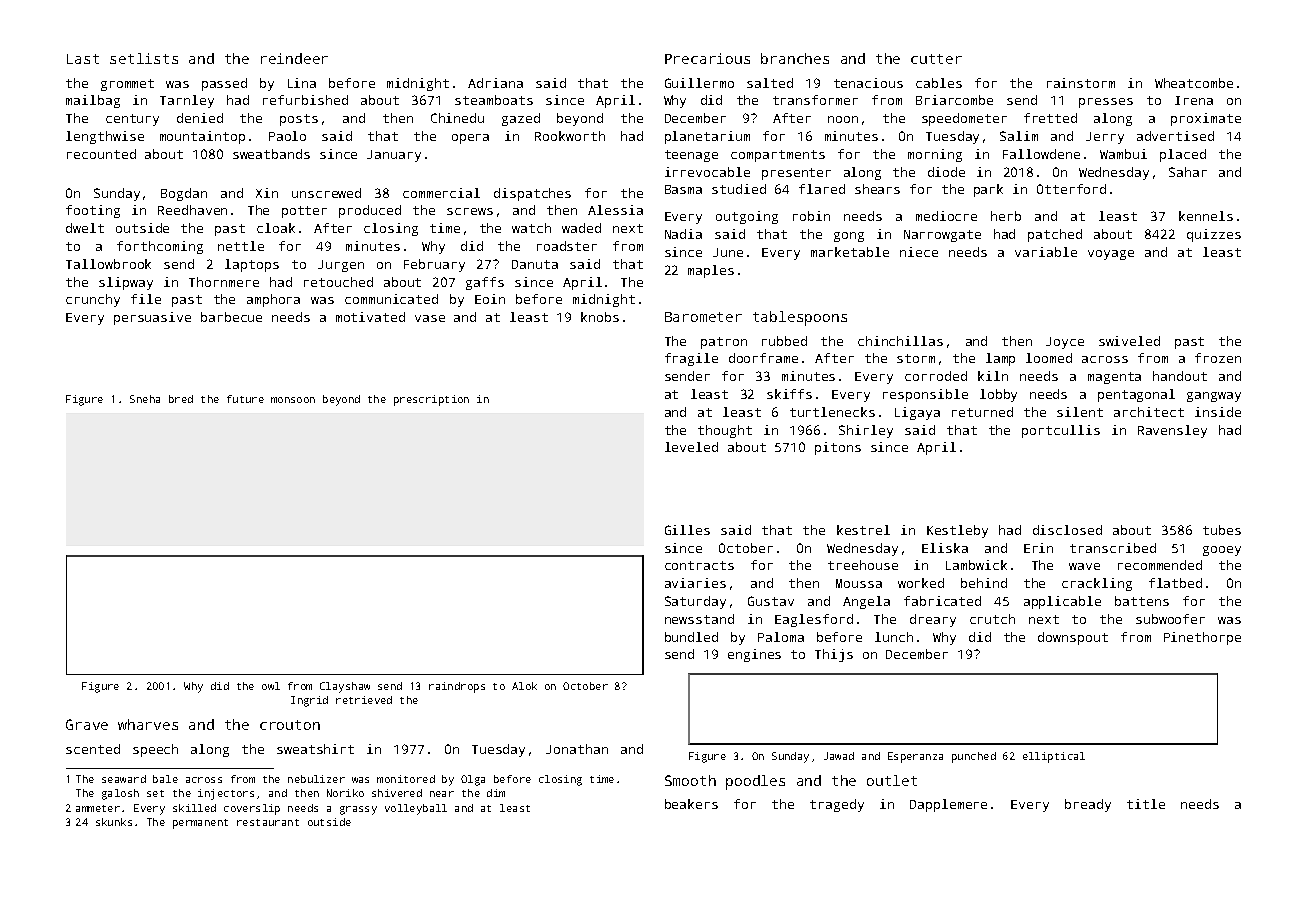 This screenshot has width=1308, height=924. Describe the element at coordinates (457, 118) in the screenshot. I see `Chinedu` at that location.
